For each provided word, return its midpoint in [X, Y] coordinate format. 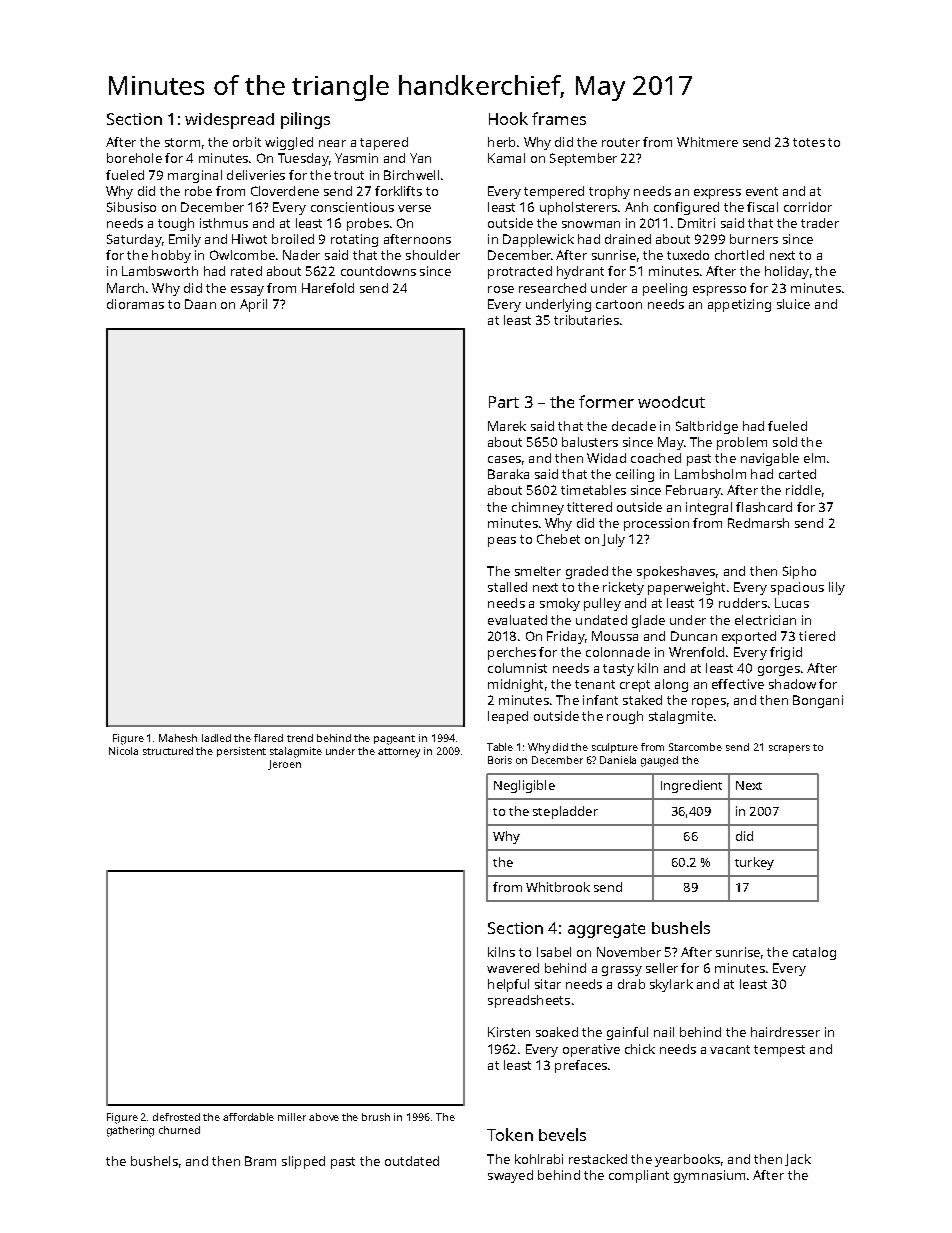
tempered [554, 192]
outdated [412, 1161]
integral [709, 508]
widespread [229, 121]
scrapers [789, 749]
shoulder [433, 255]
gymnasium [709, 1176]
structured [168, 751]
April [253, 305]
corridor [808, 207]
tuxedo [688, 255]
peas [502, 542]
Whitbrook [558, 887]
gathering [130, 1131]
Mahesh [178, 738]
